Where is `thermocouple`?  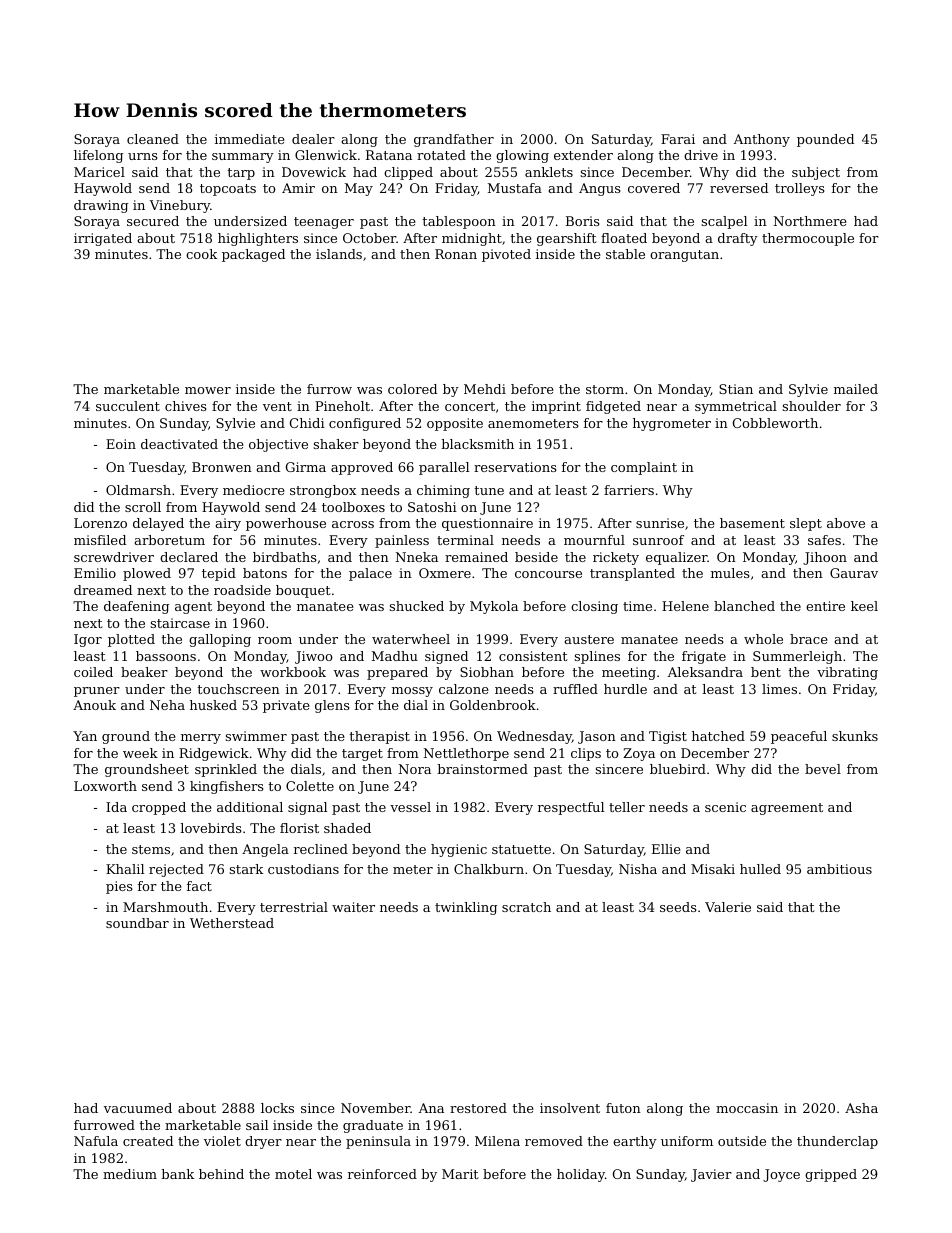
thermocouple is located at coordinates (808, 239).
